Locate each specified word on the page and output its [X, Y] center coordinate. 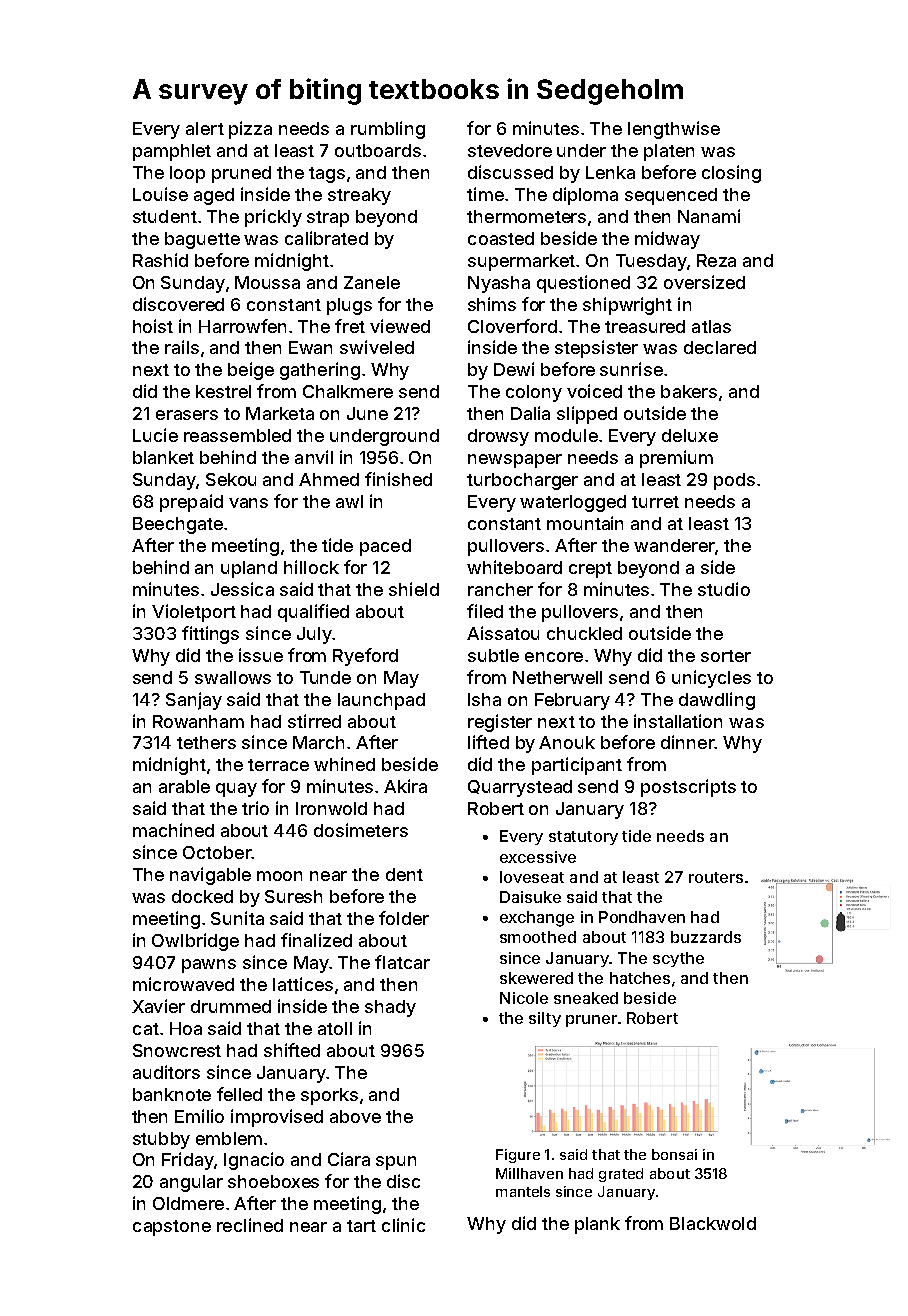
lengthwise [674, 130]
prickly [273, 218]
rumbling [388, 130]
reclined [250, 1225]
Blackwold [713, 1223]
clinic [403, 1225]
